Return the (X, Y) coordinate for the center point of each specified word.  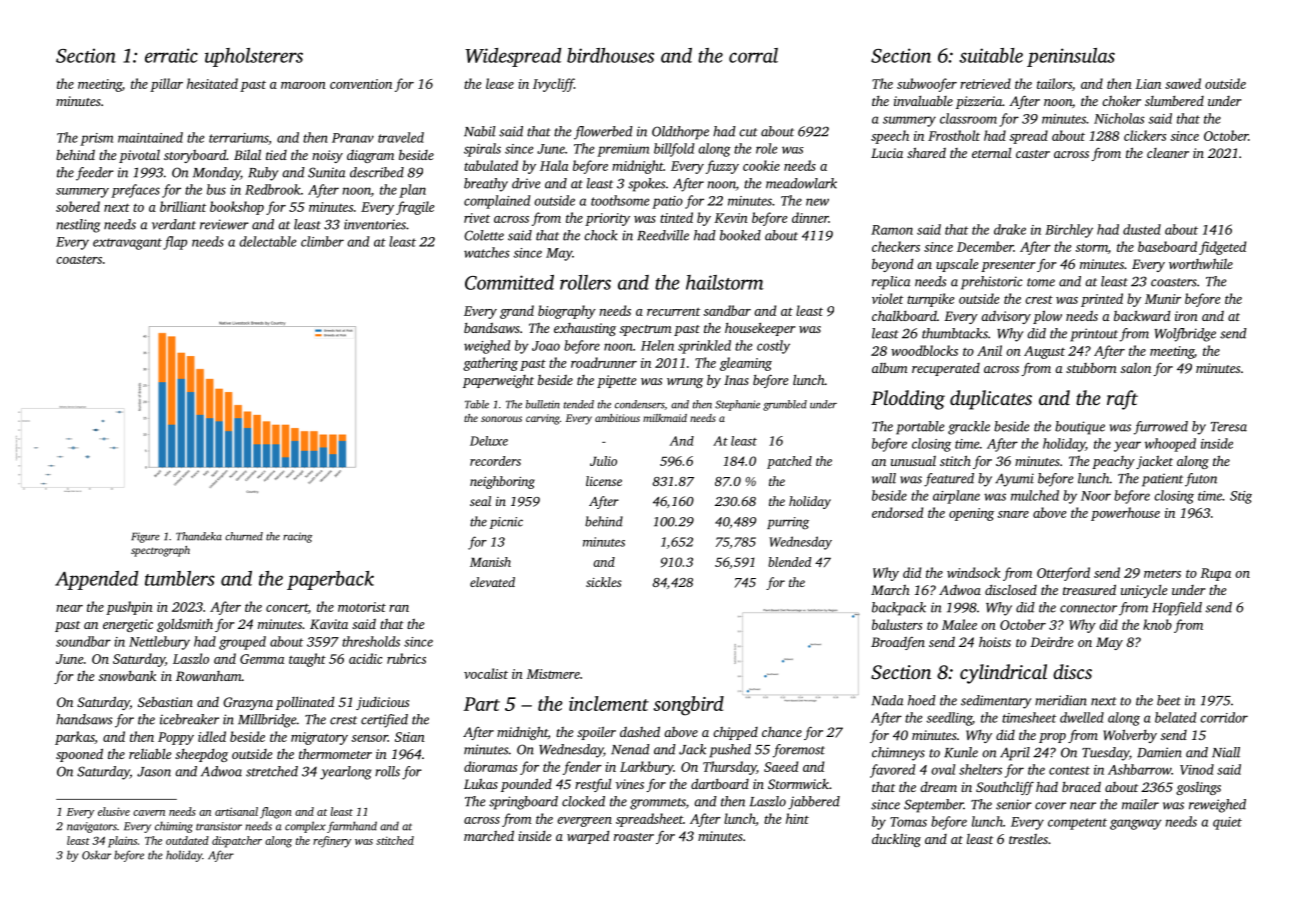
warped (588, 837)
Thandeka (199, 536)
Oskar (96, 855)
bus (216, 189)
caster (1033, 154)
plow (1047, 317)
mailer (1140, 804)
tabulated (491, 165)
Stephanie (737, 405)
